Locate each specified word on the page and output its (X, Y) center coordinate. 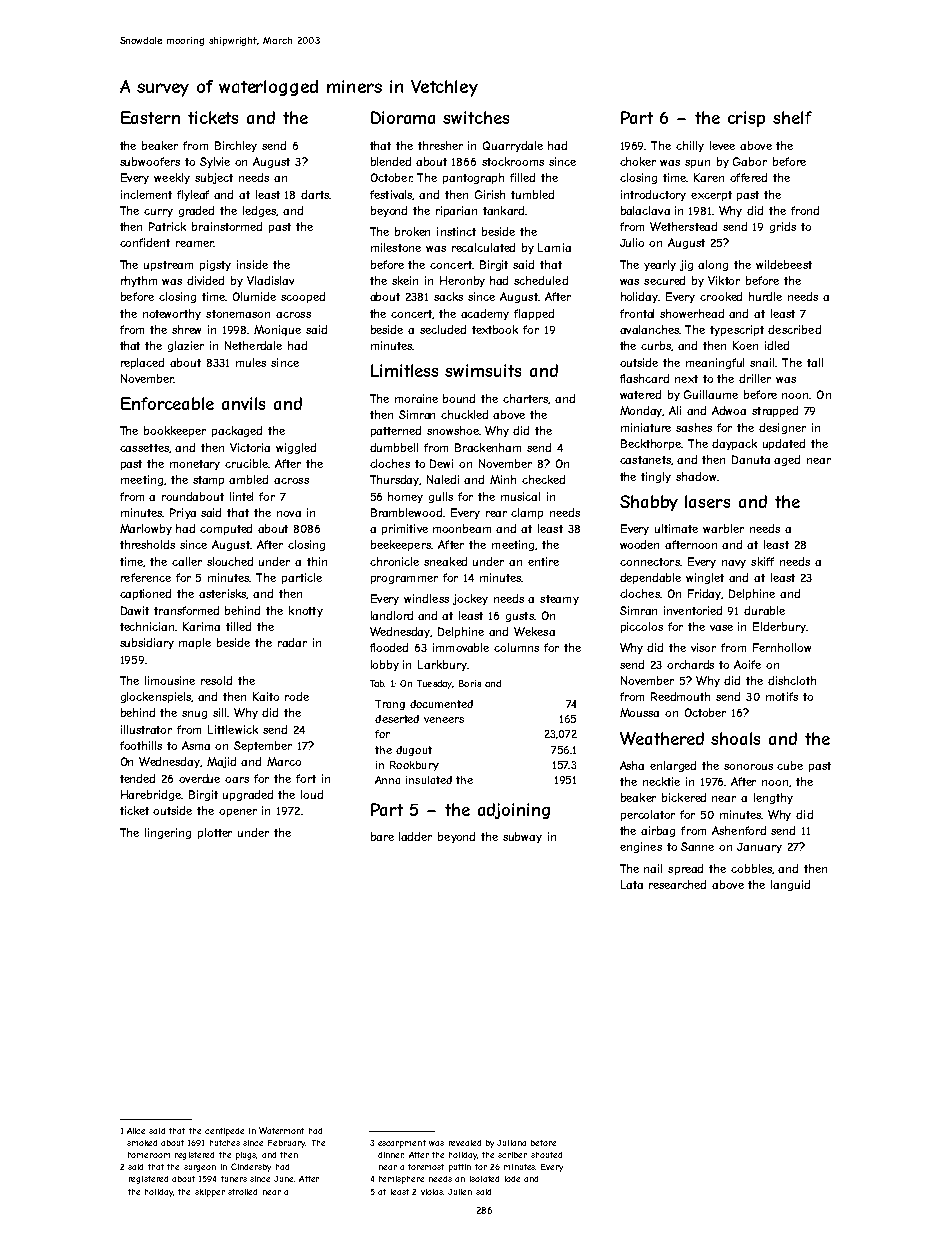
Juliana (511, 1143)
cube (790, 765)
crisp (746, 119)
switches (476, 117)
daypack (734, 444)
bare (382, 836)
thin (317, 561)
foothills (141, 745)
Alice (136, 1131)
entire (543, 561)
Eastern (150, 117)
